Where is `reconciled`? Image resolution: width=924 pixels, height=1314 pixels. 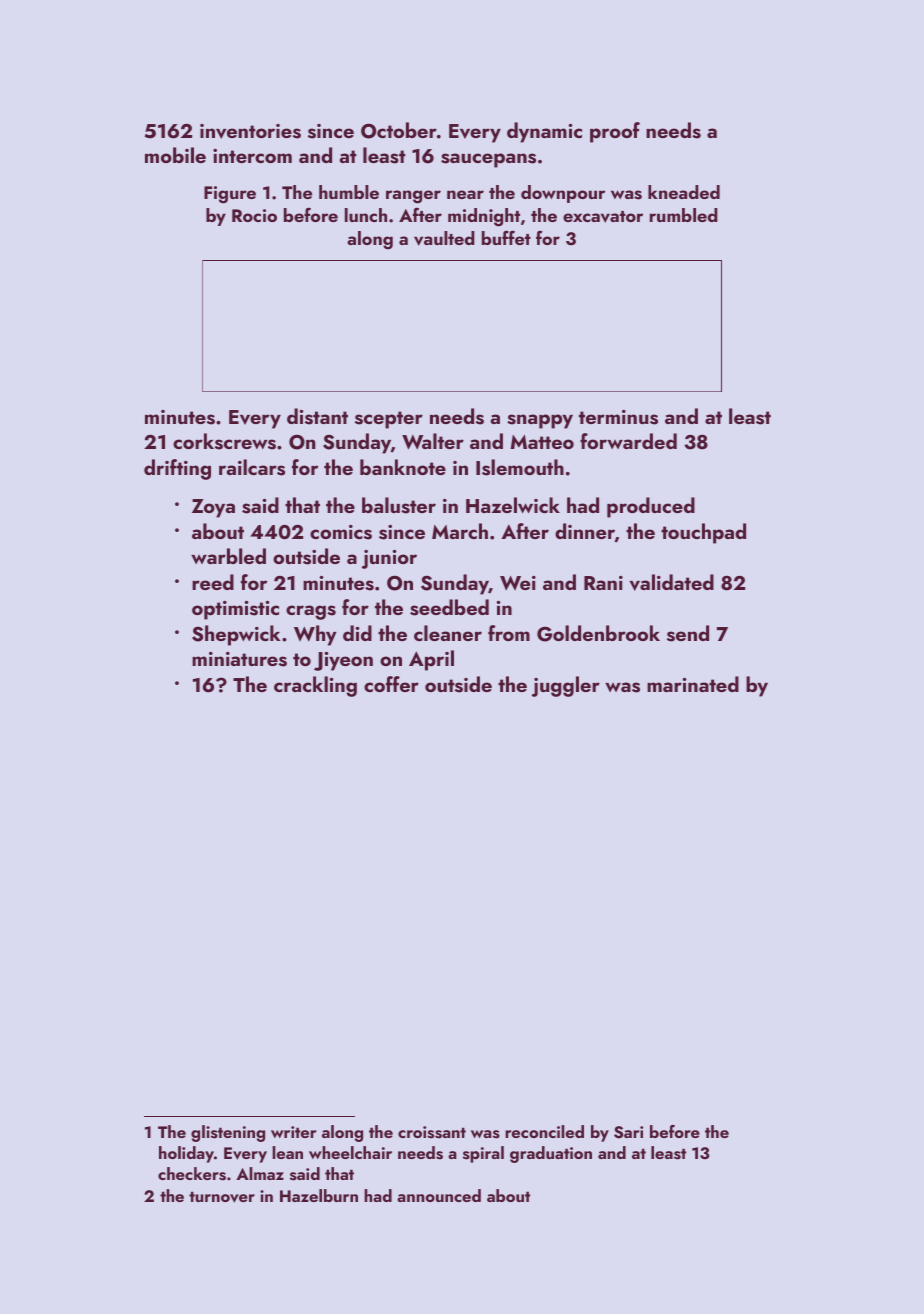 reconciled is located at coordinates (544, 1131).
